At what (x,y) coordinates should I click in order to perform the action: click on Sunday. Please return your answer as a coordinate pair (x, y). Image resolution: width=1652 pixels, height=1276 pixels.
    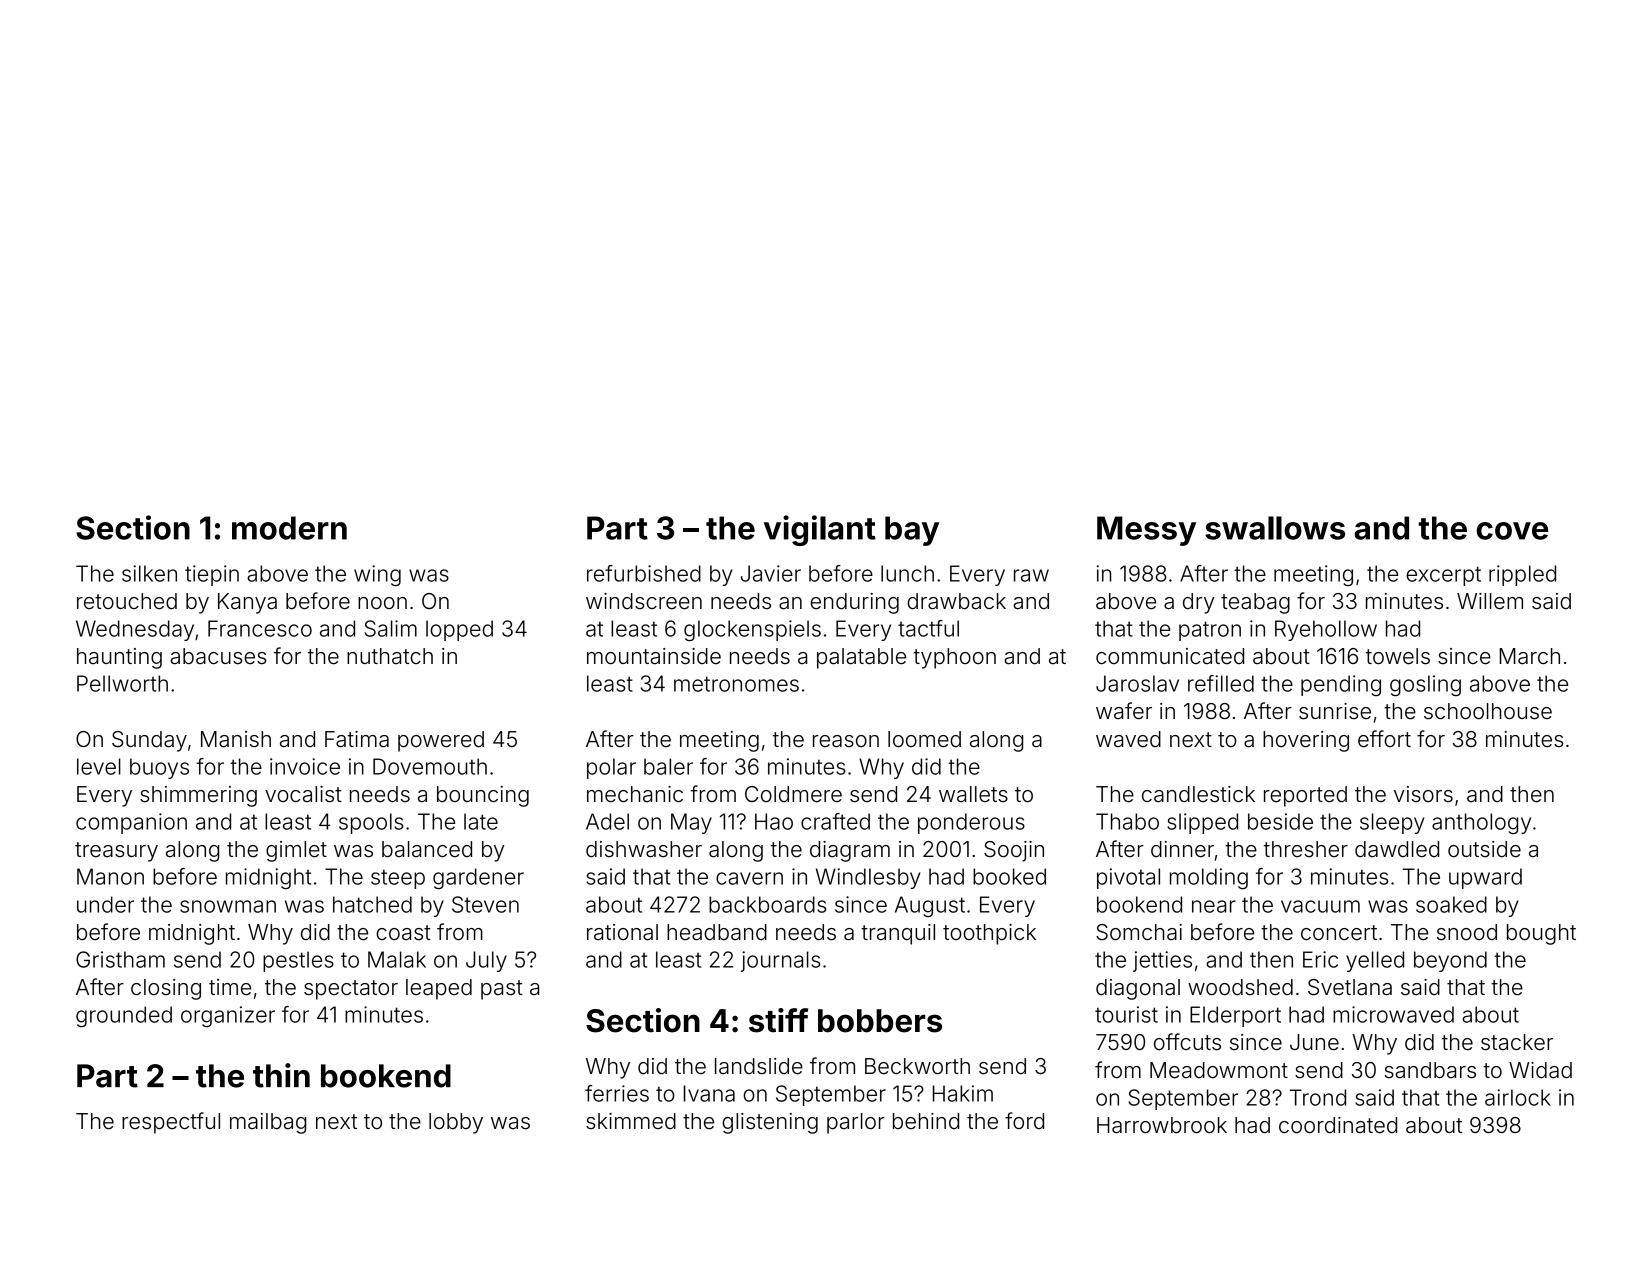
    Looking at the image, I should click on (149, 741).
